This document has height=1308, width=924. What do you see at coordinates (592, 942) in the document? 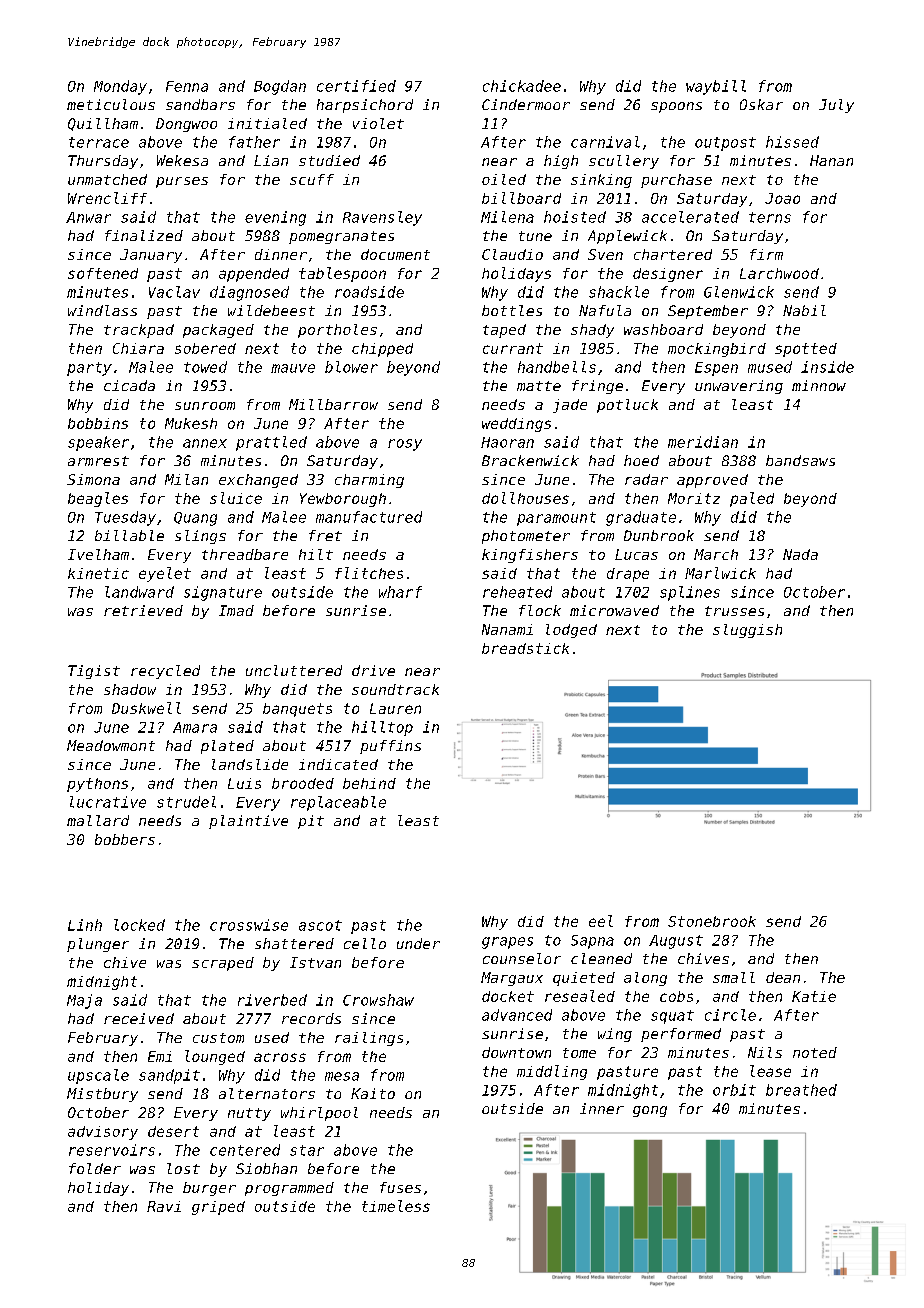
I see `Sapna` at bounding box center [592, 942].
